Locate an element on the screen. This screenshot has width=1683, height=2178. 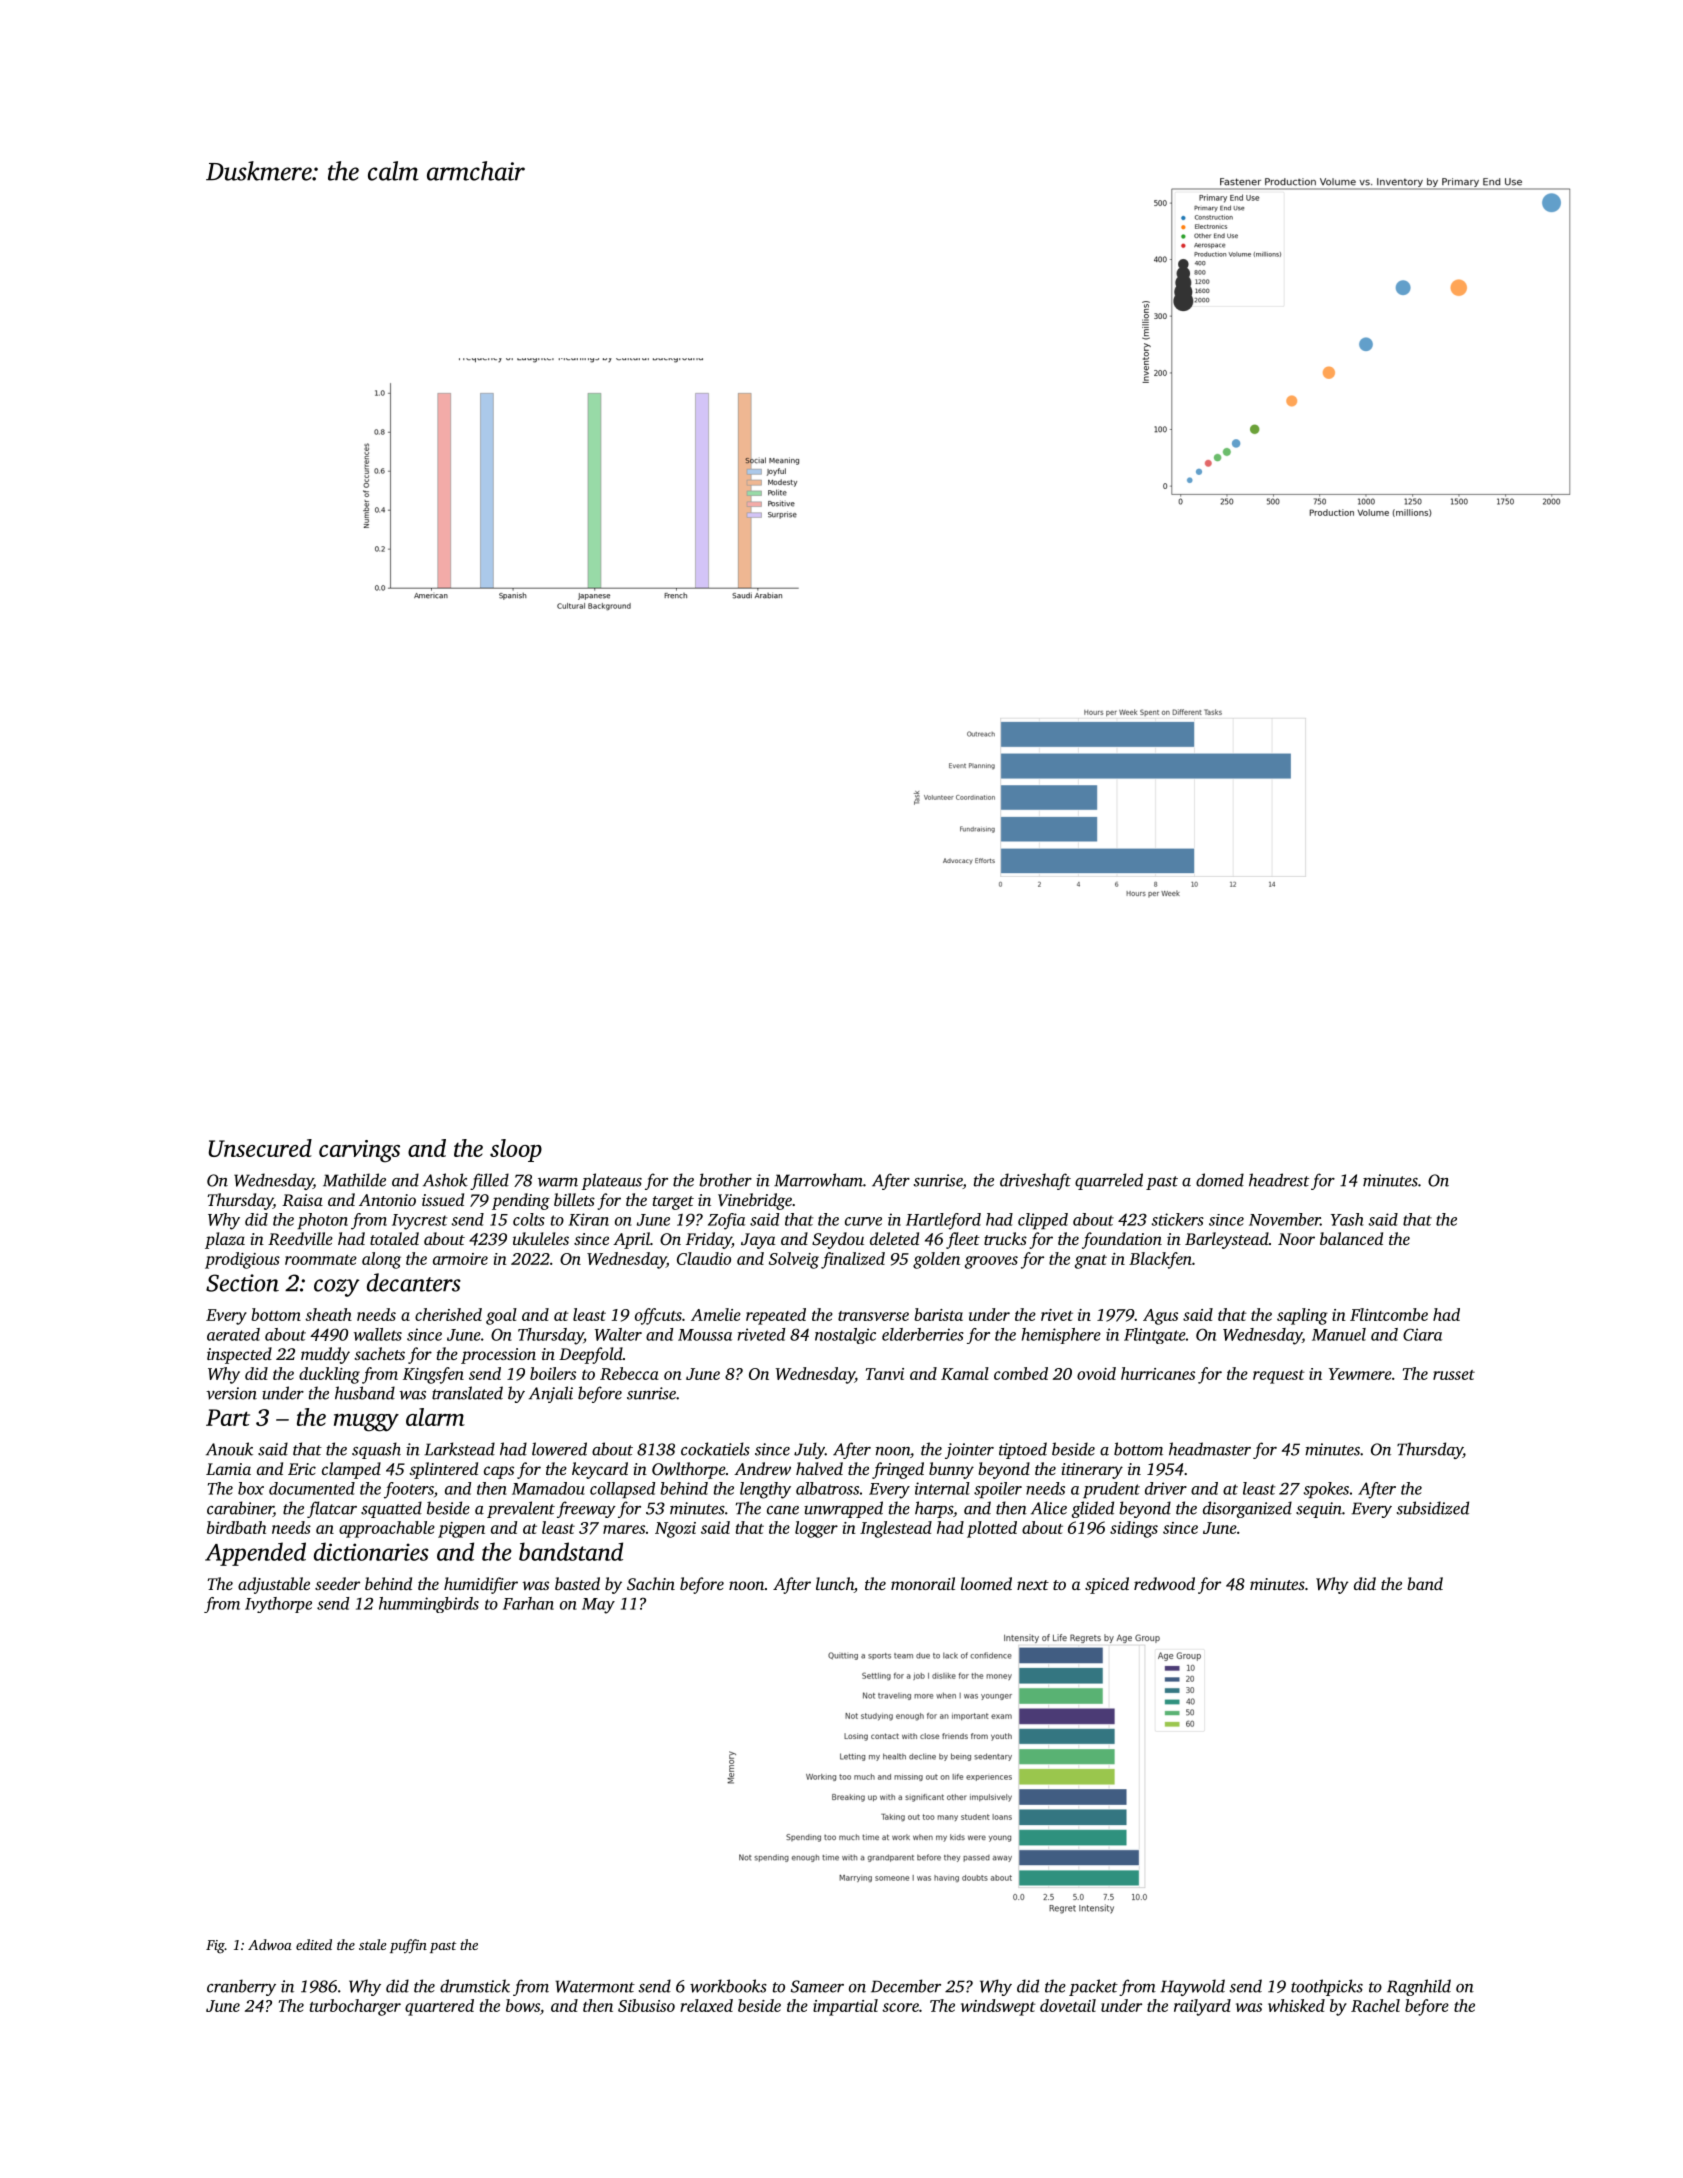
redwood is located at coordinates (1164, 1583).
